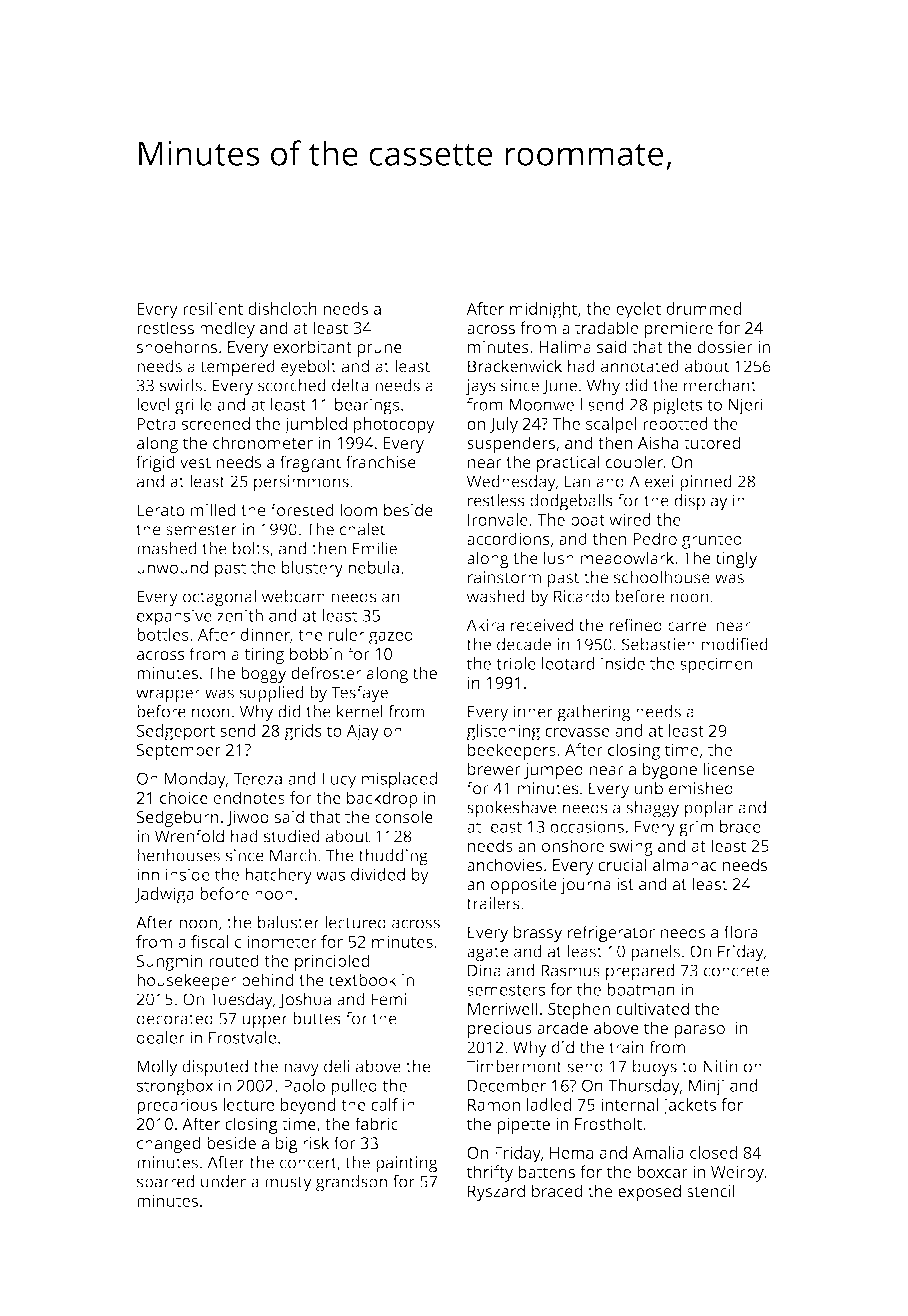  Describe the element at coordinates (728, 769) in the screenshot. I see `license` at that location.
